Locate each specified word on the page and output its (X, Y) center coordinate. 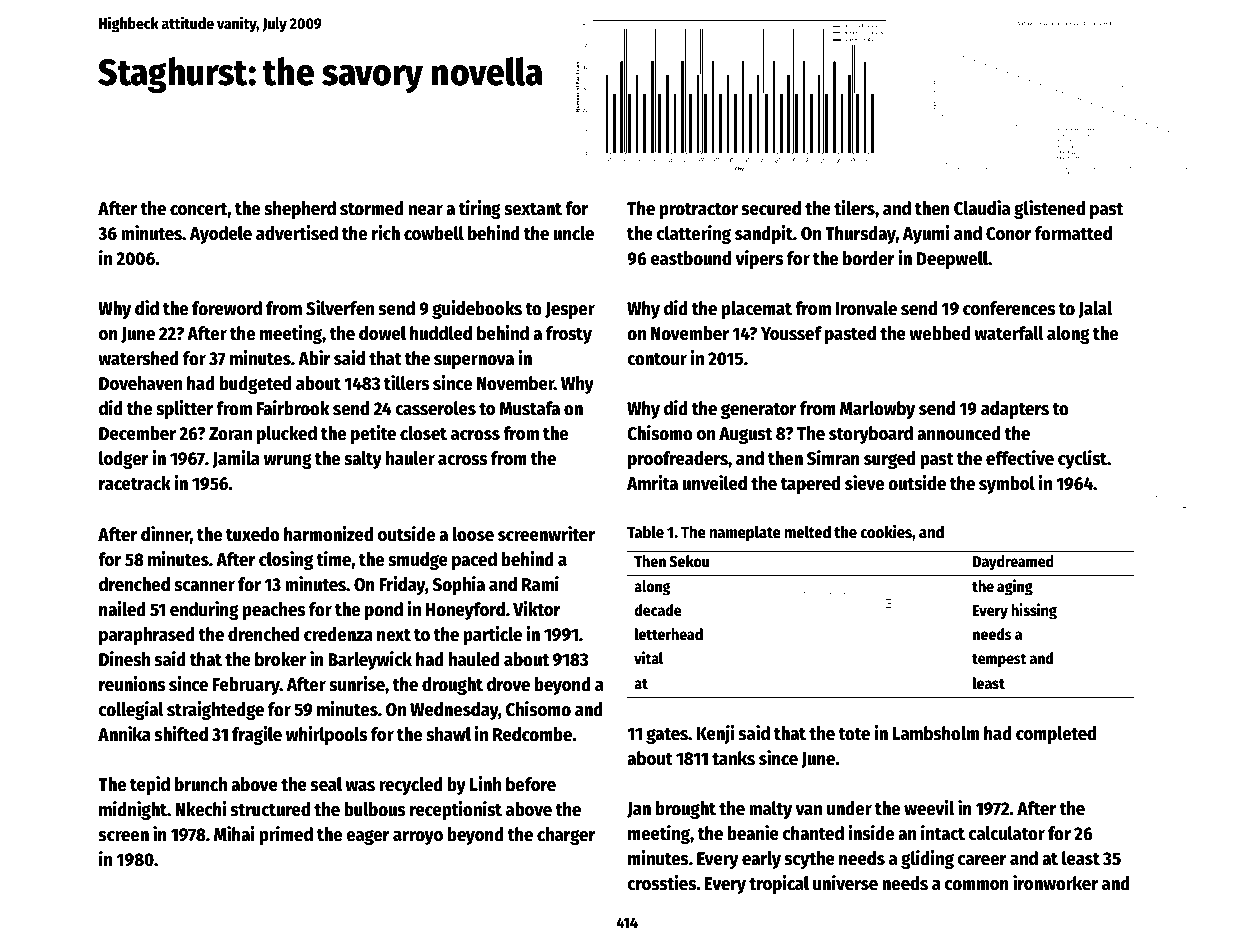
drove (508, 684)
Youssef (791, 333)
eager (368, 837)
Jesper (570, 310)
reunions (132, 684)
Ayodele (221, 235)
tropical (779, 884)
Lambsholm (936, 733)
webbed (939, 333)
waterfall (1009, 333)
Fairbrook (293, 408)
